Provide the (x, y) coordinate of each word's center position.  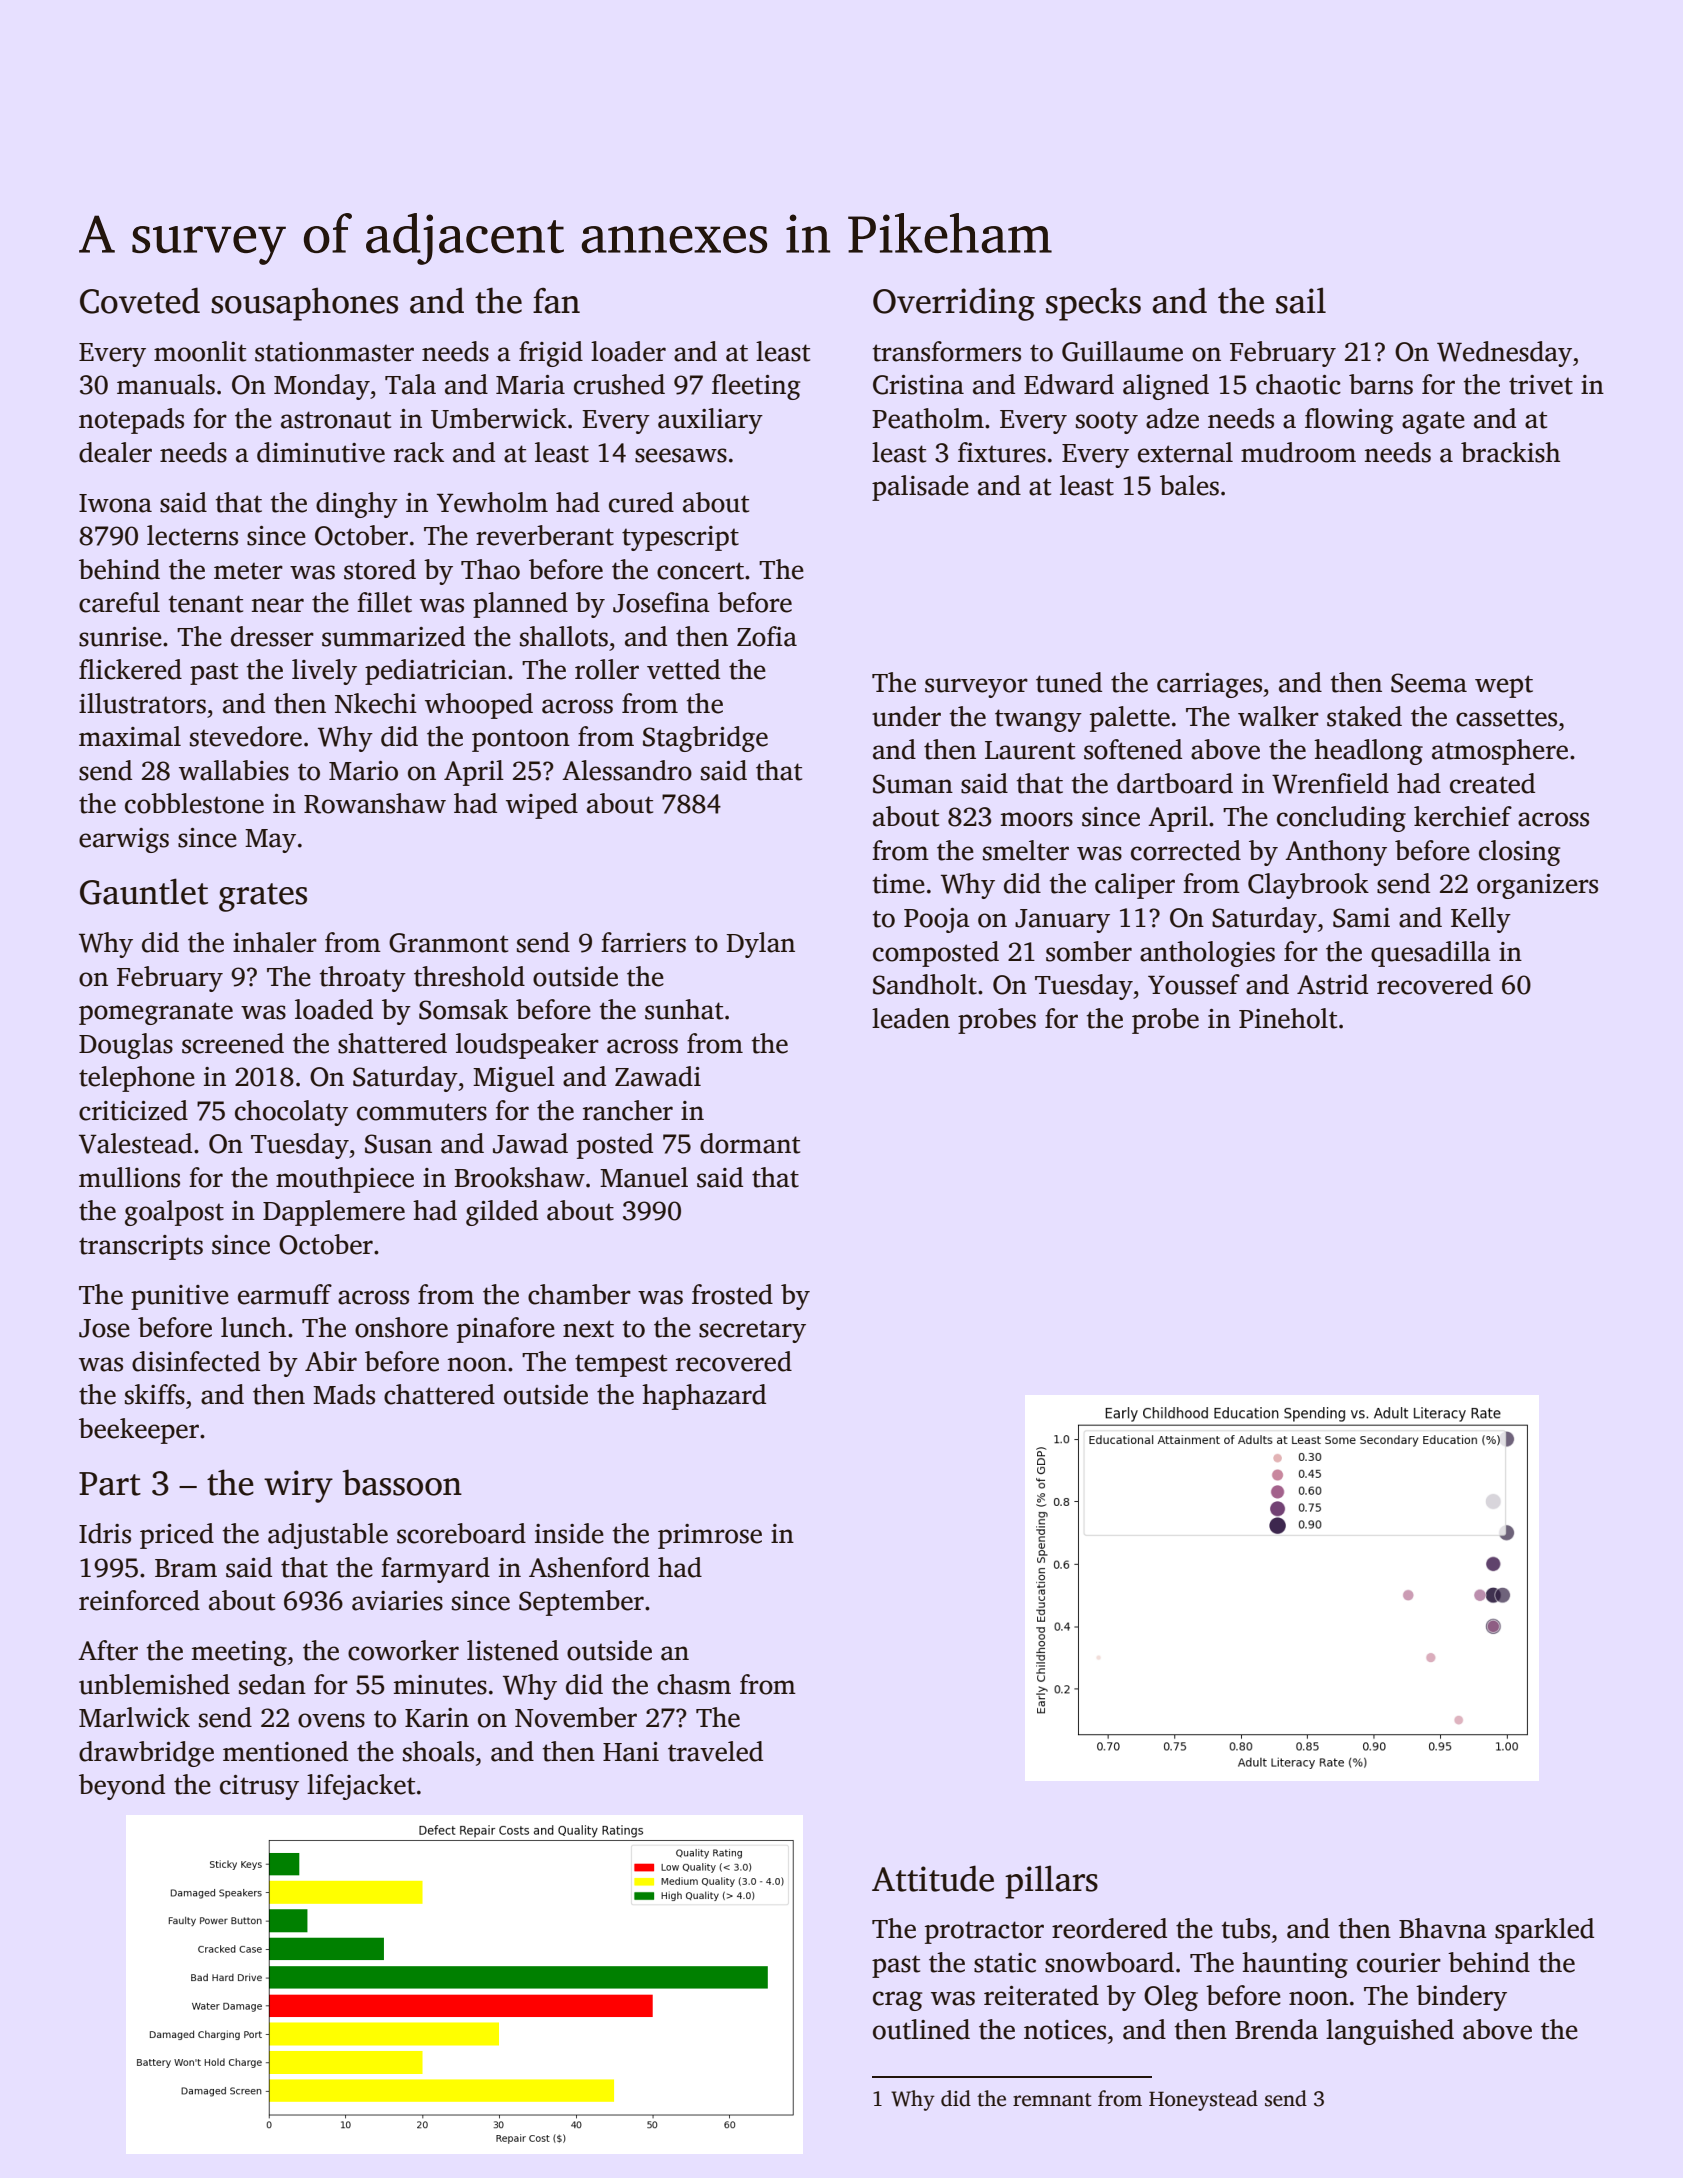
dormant (750, 1143)
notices (1065, 2030)
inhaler (275, 942)
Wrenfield (1330, 783)
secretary (752, 1331)
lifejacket (361, 1787)
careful (119, 602)
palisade (920, 488)
